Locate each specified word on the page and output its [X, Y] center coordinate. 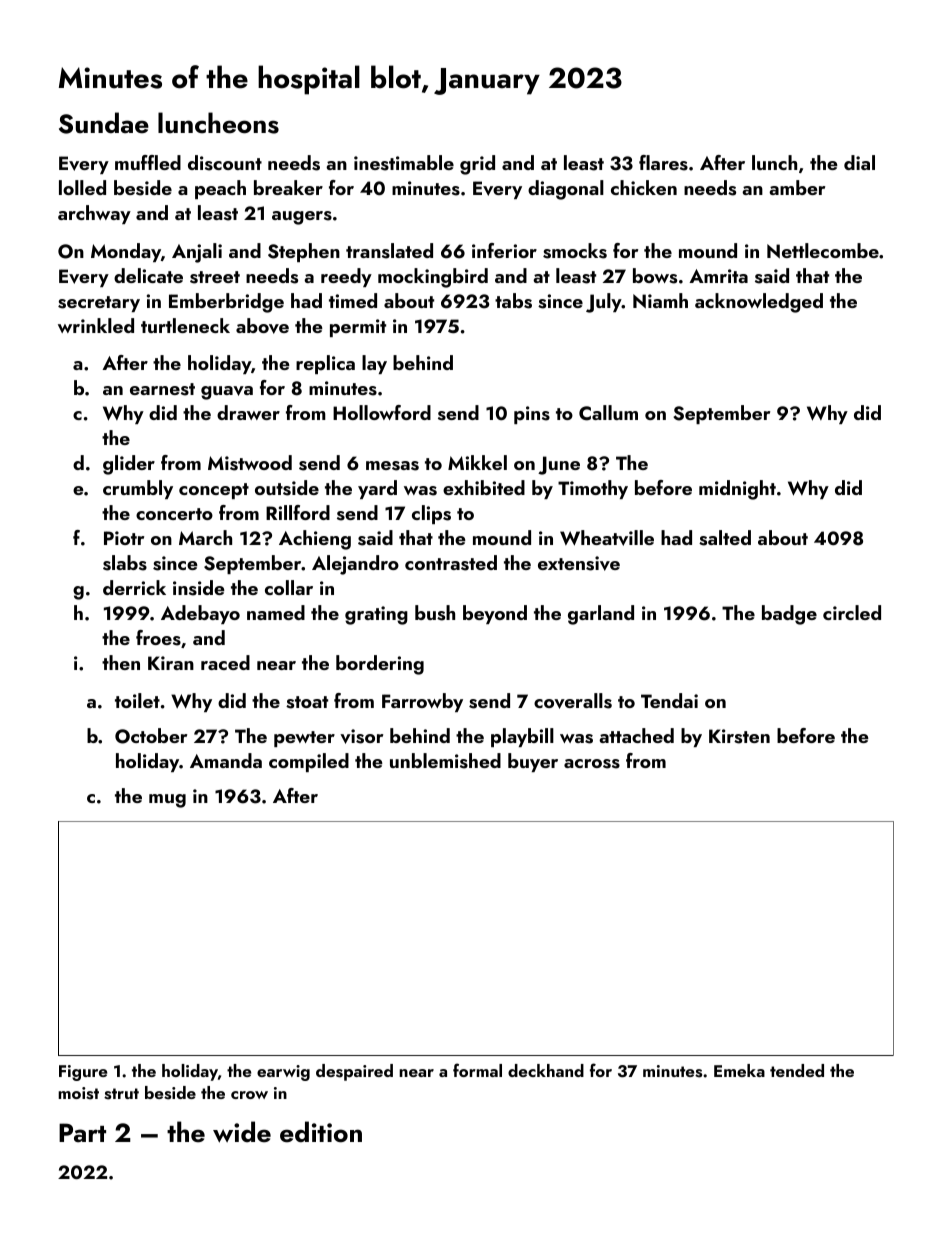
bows [655, 276]
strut [121, 1094]
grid [477, 165]
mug [167, 801]
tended [797, 1070]
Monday [126, 252]
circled [852, 612]
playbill [522, 737]
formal [477, 1070]
